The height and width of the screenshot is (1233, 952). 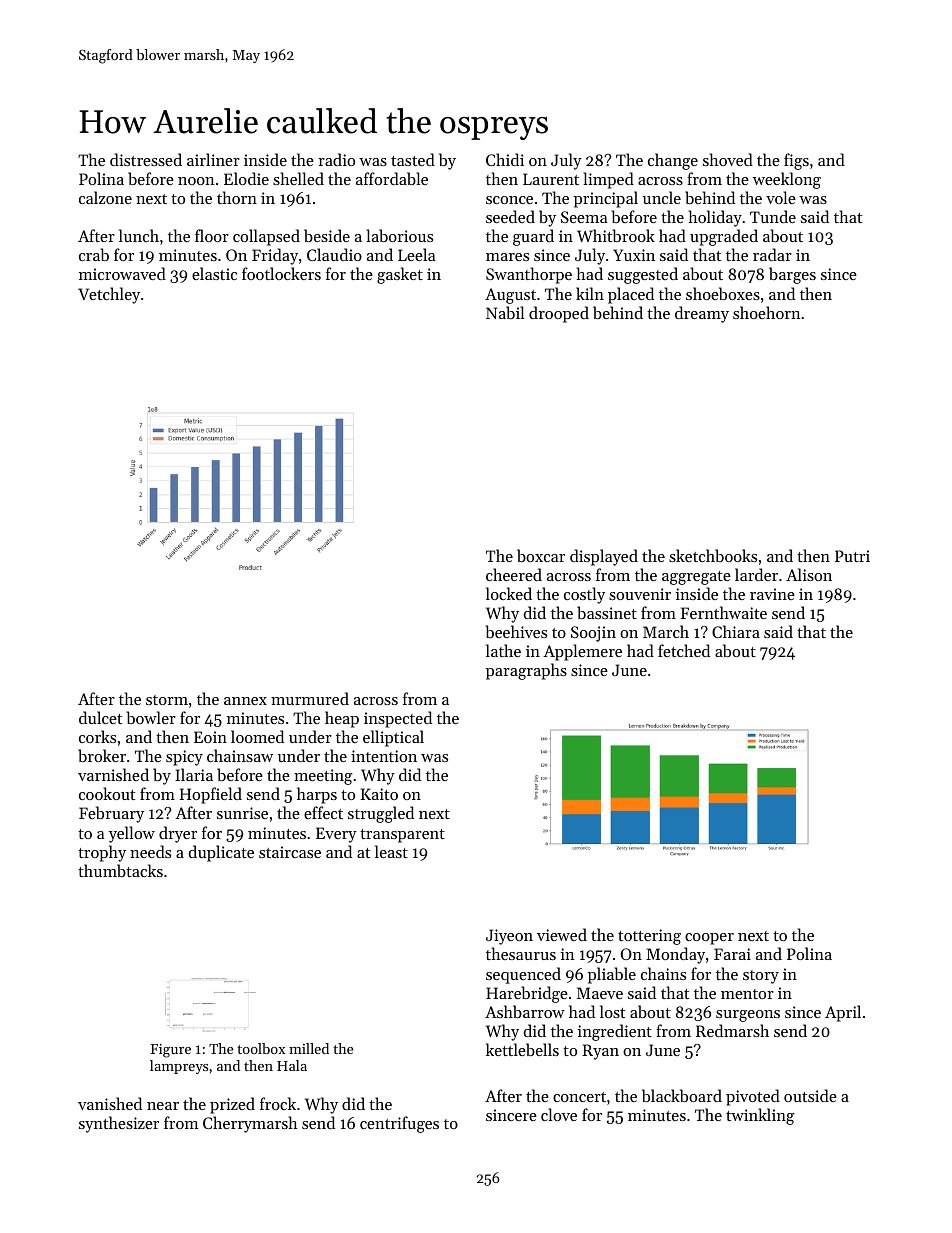 What do you see at coordinates (170, 1051) in the screenshot?
I see `Figure` at bounding box center [170, 1051].
